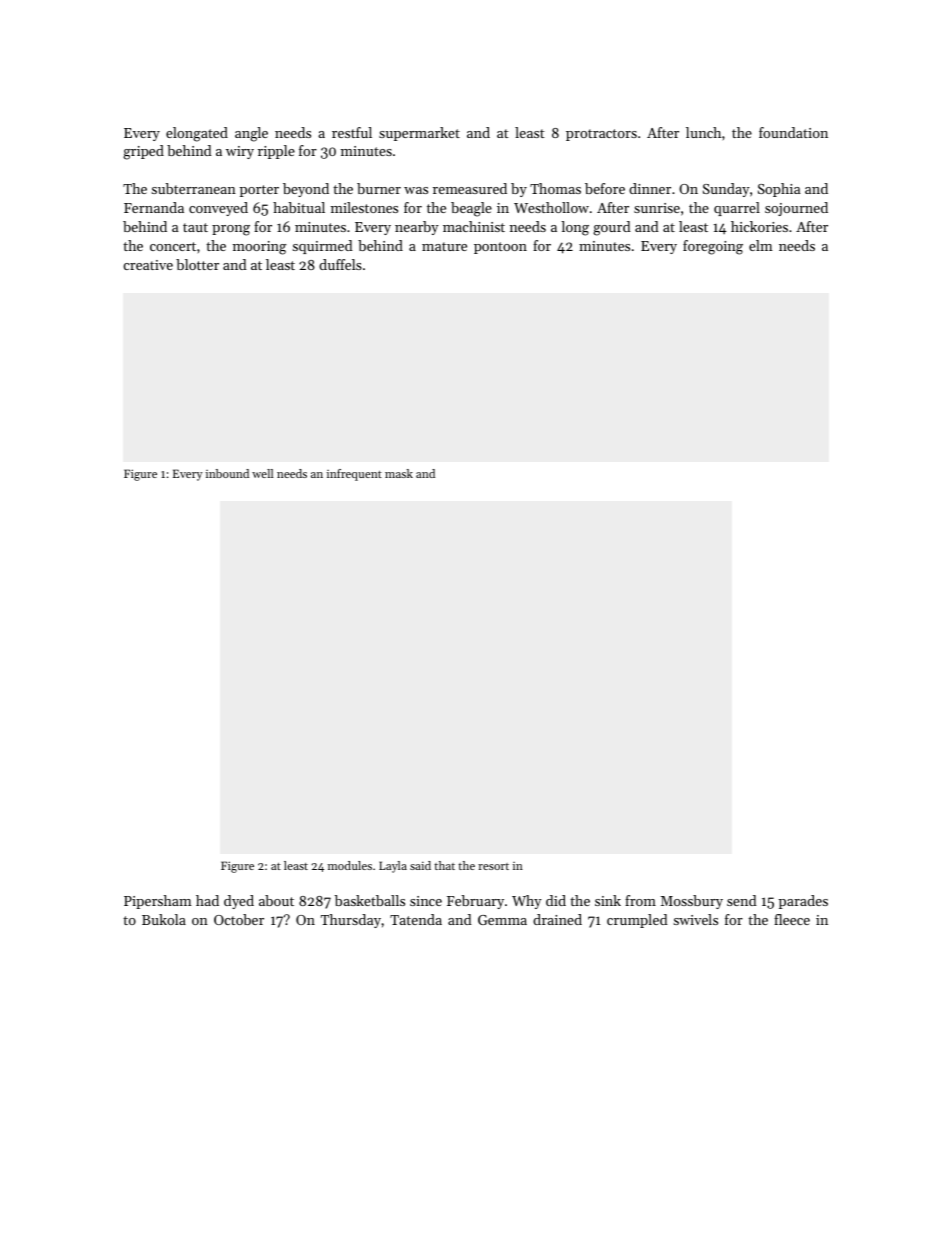 This screenshot has height=1233, width=952. Describe the element at coordinates (493, 866) in the screenshot. I see `resort` at that location.
